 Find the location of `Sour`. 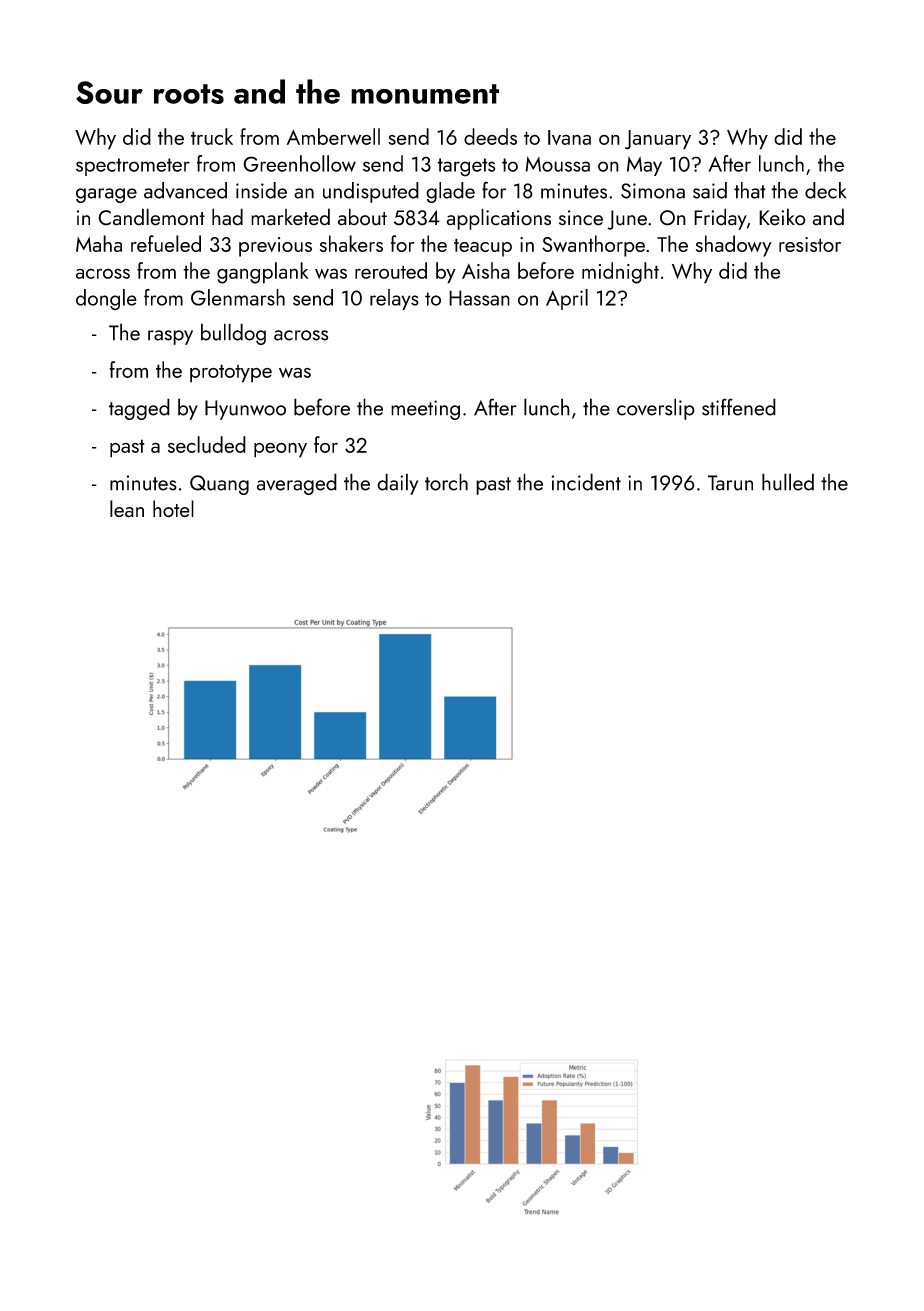

Sour is located at coordinates (109, 92).
